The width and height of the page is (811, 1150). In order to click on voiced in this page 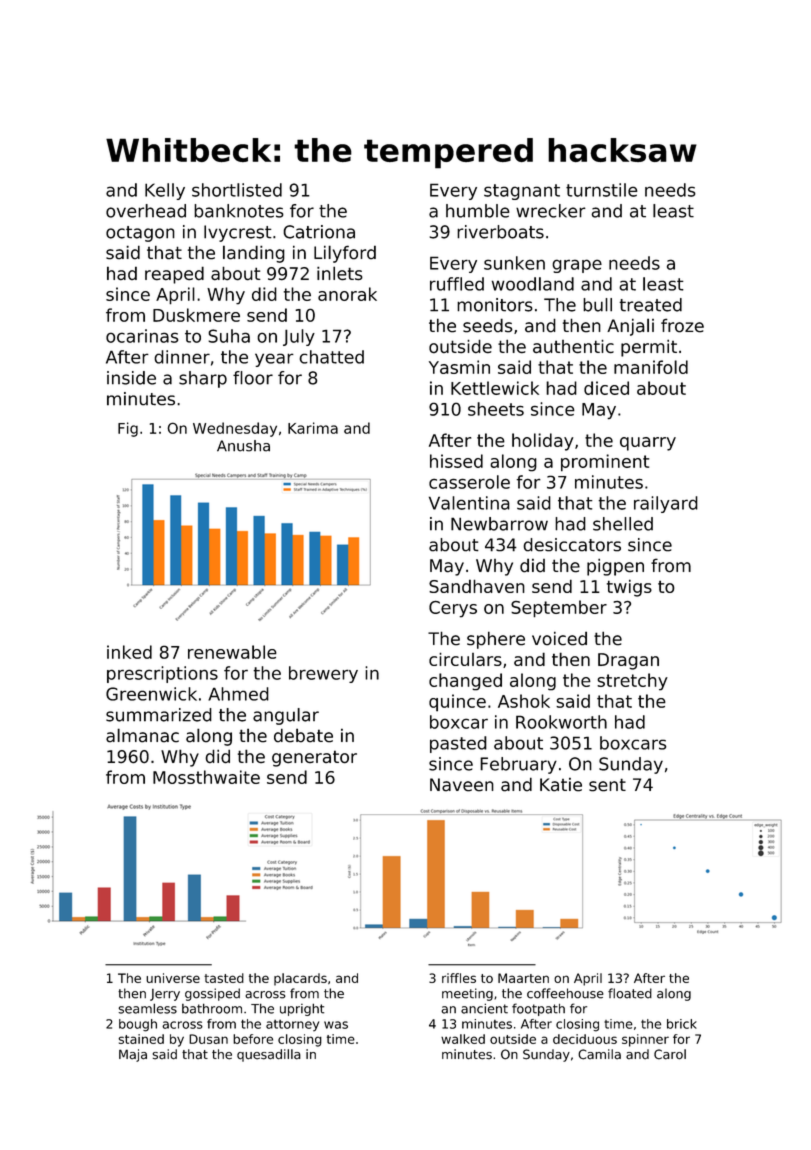, I will do `click(559, 638)`.
